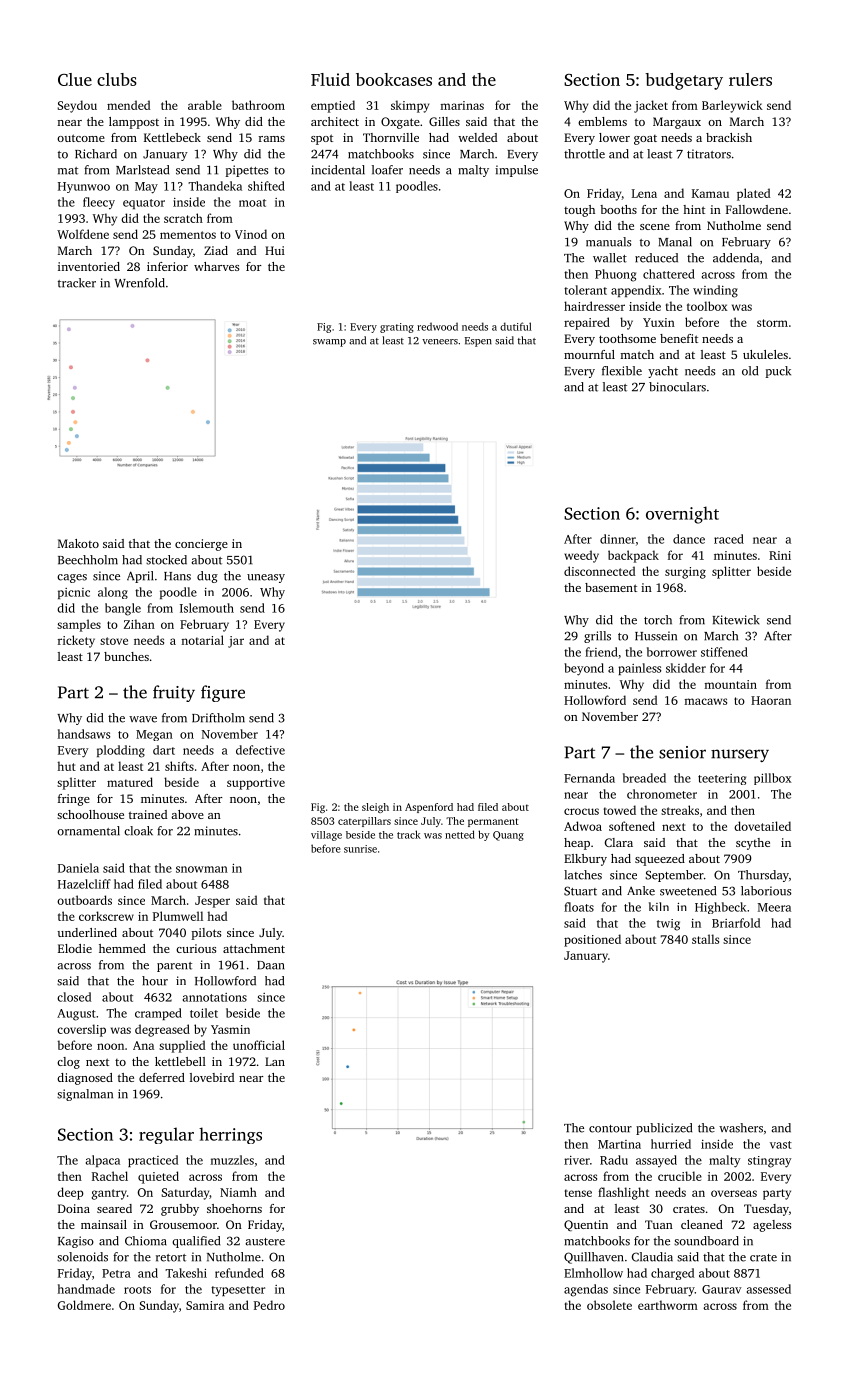 The height and width of the screenshot is (1400, 849). Describe the element at coordinates (117, 79) in the screenshot. I see `clubs` at that location.
